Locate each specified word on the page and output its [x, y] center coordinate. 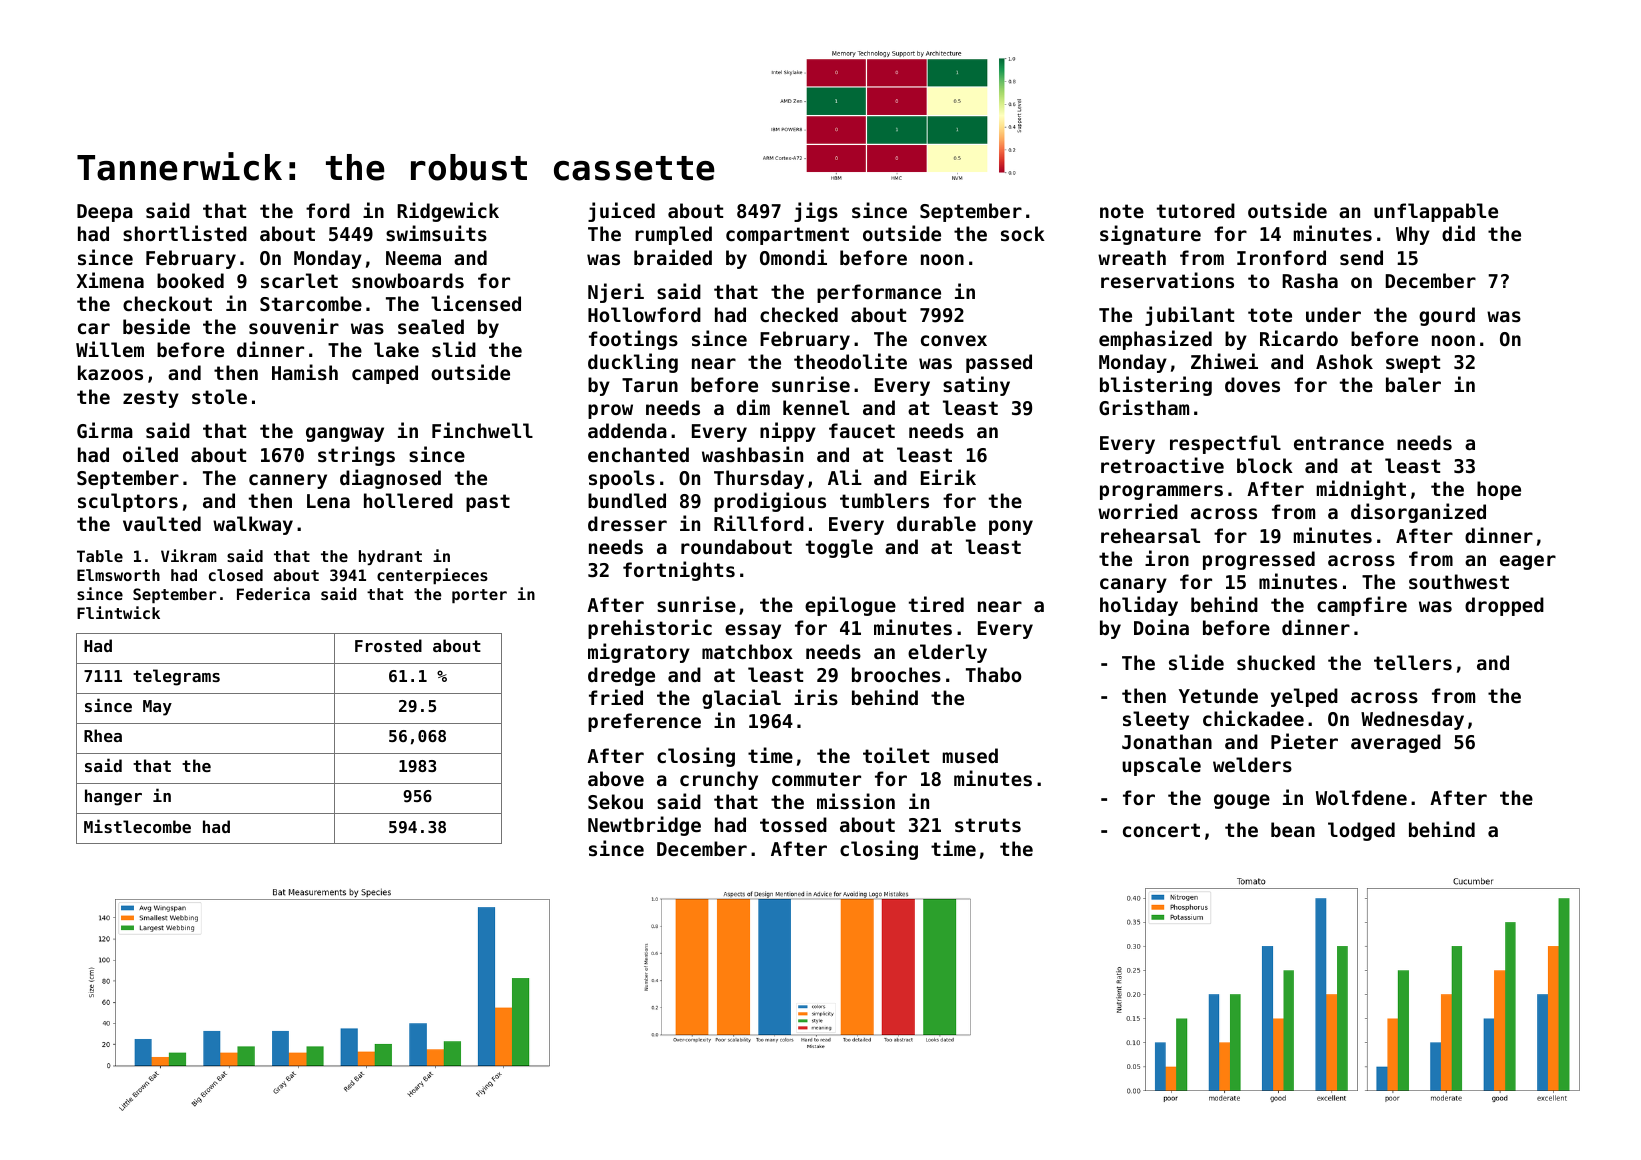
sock [1023, 233]
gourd [1447, 316]
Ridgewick [448, 212]
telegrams [176, 677]
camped [385, 374]
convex [954, 340]
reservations [1167, 280]
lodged [1361, 831]
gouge [1242, 801]
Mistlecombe [137, 826]
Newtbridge [644, 826]
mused [970, 755]
